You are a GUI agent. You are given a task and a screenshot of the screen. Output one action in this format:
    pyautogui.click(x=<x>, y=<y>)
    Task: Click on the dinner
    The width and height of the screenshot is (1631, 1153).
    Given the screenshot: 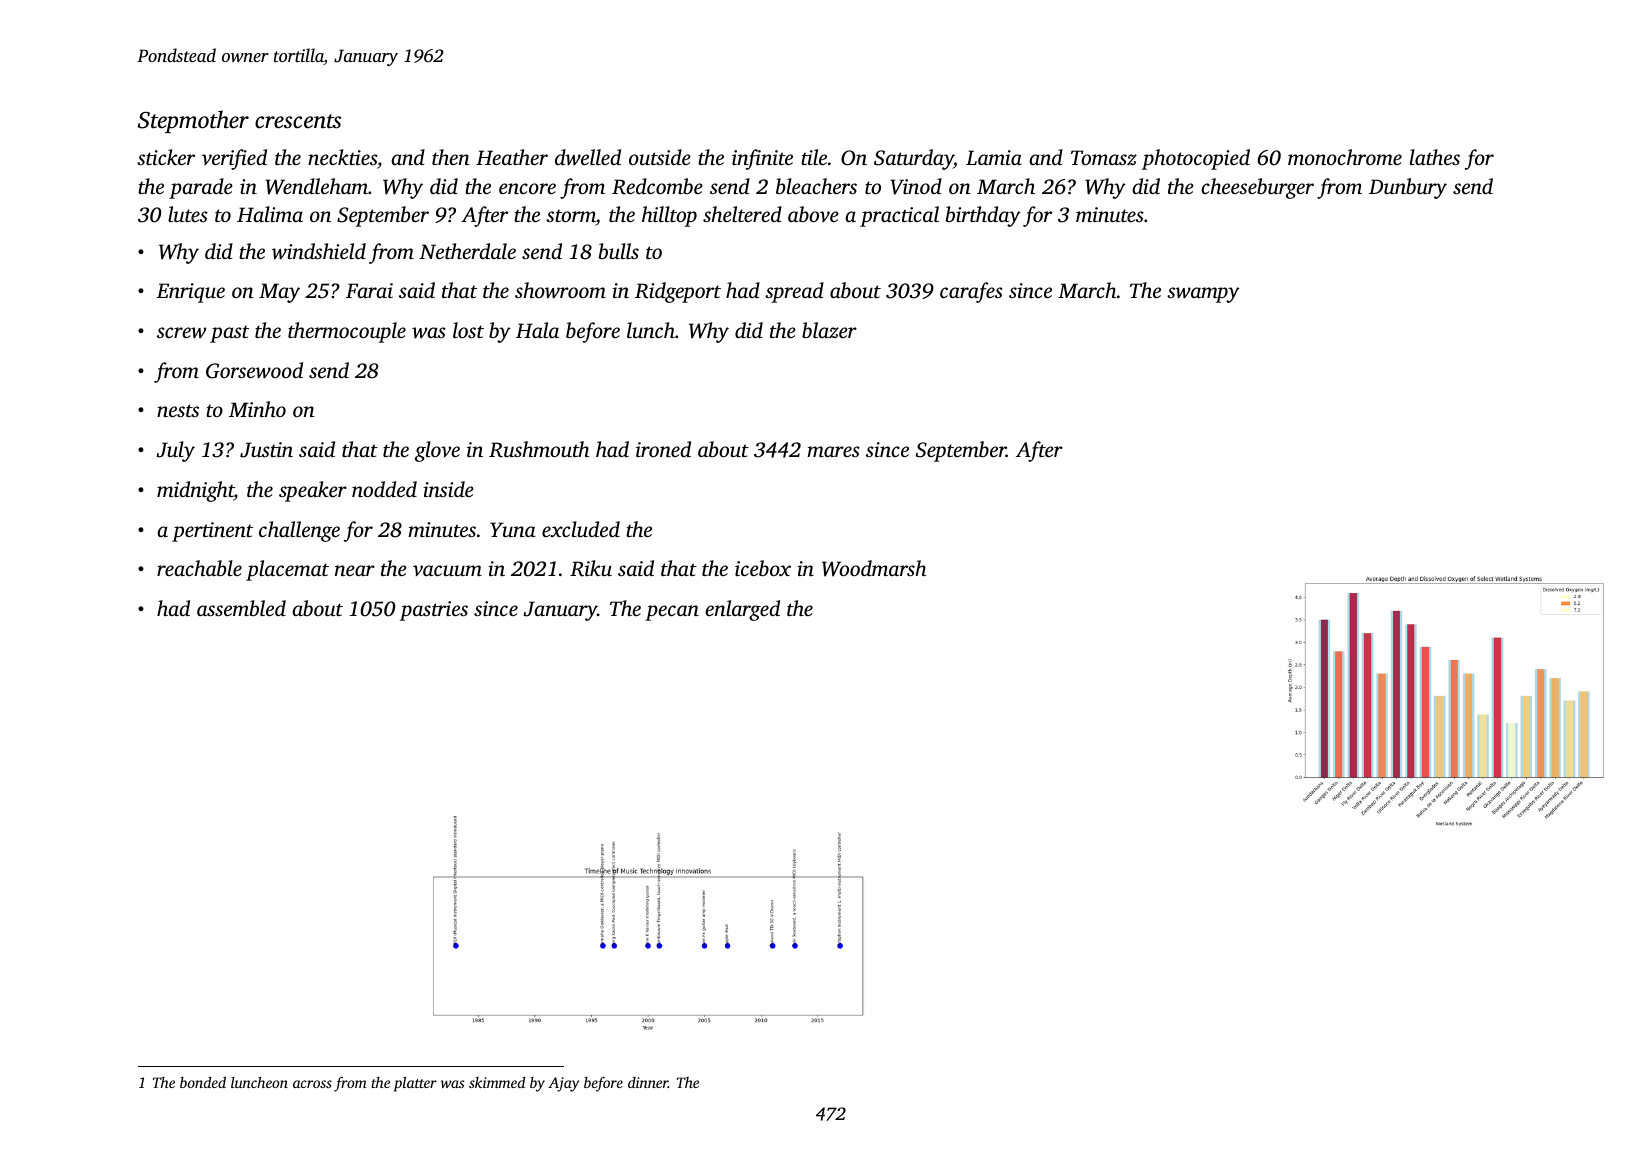 What is the action you would take?
    pyautogui.click(x=648, y=1082)
